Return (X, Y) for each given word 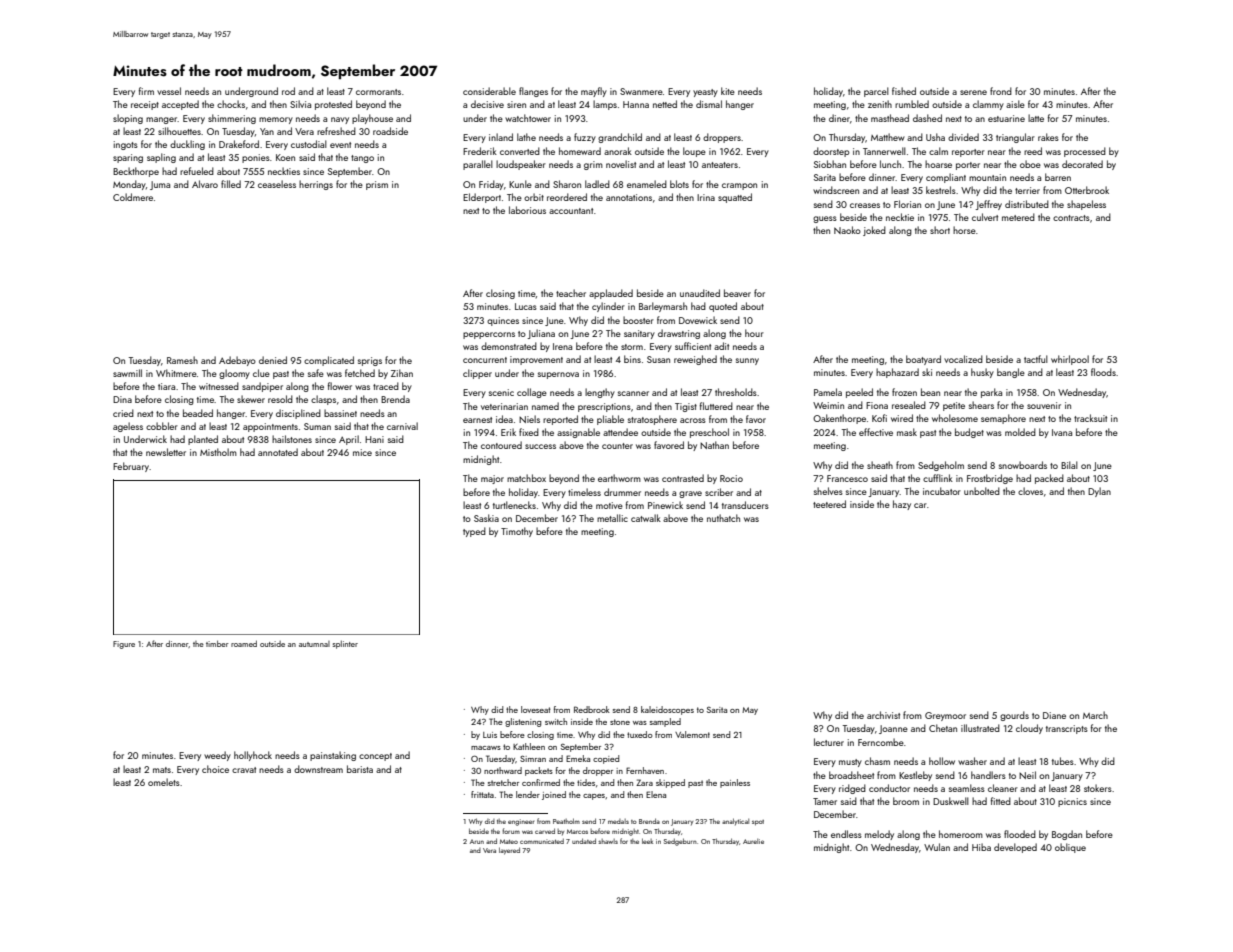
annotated (278, 452)
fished (904, 91)
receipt (145, 105)
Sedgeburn (680, 842)
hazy (902, 505)
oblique (1070, 848)
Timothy (517, 532)
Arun (477, 841)
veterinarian (504, 406)
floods (1103, 372)
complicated (329, 361)
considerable (489, 91)
